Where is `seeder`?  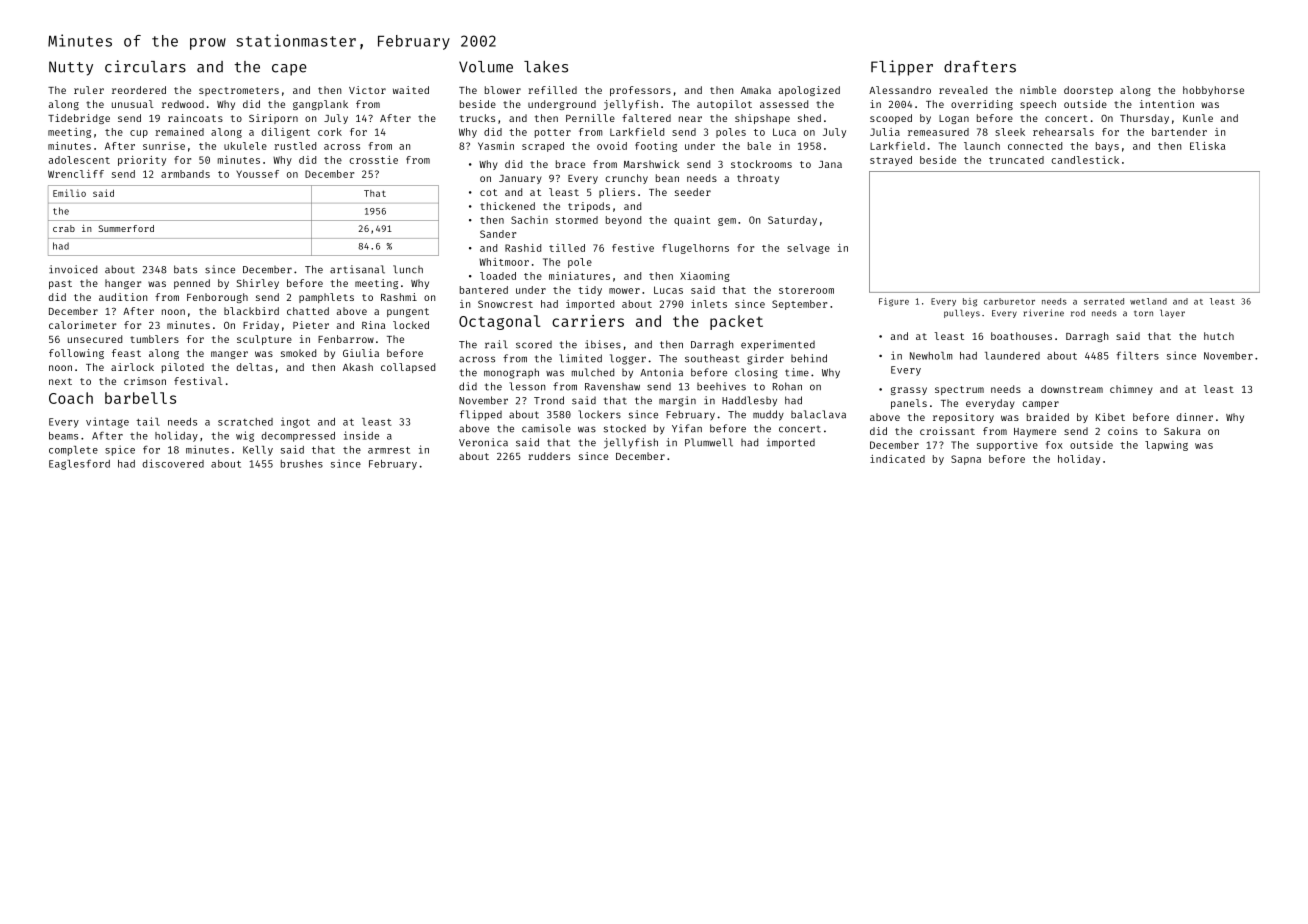
seeder is located at coordinates (693, 192).
